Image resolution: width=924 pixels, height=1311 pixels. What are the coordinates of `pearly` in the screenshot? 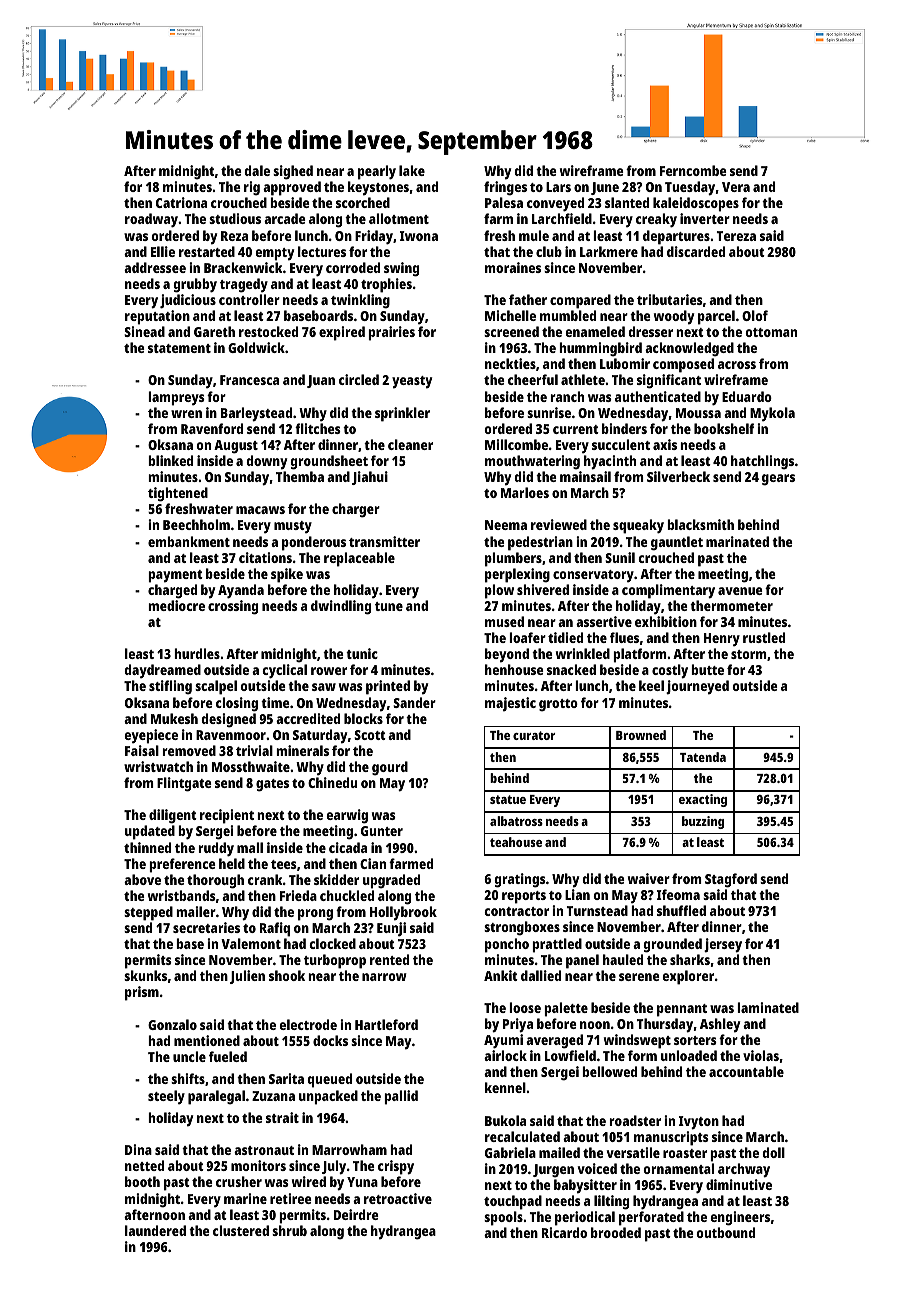 It's located at (377, 172).
